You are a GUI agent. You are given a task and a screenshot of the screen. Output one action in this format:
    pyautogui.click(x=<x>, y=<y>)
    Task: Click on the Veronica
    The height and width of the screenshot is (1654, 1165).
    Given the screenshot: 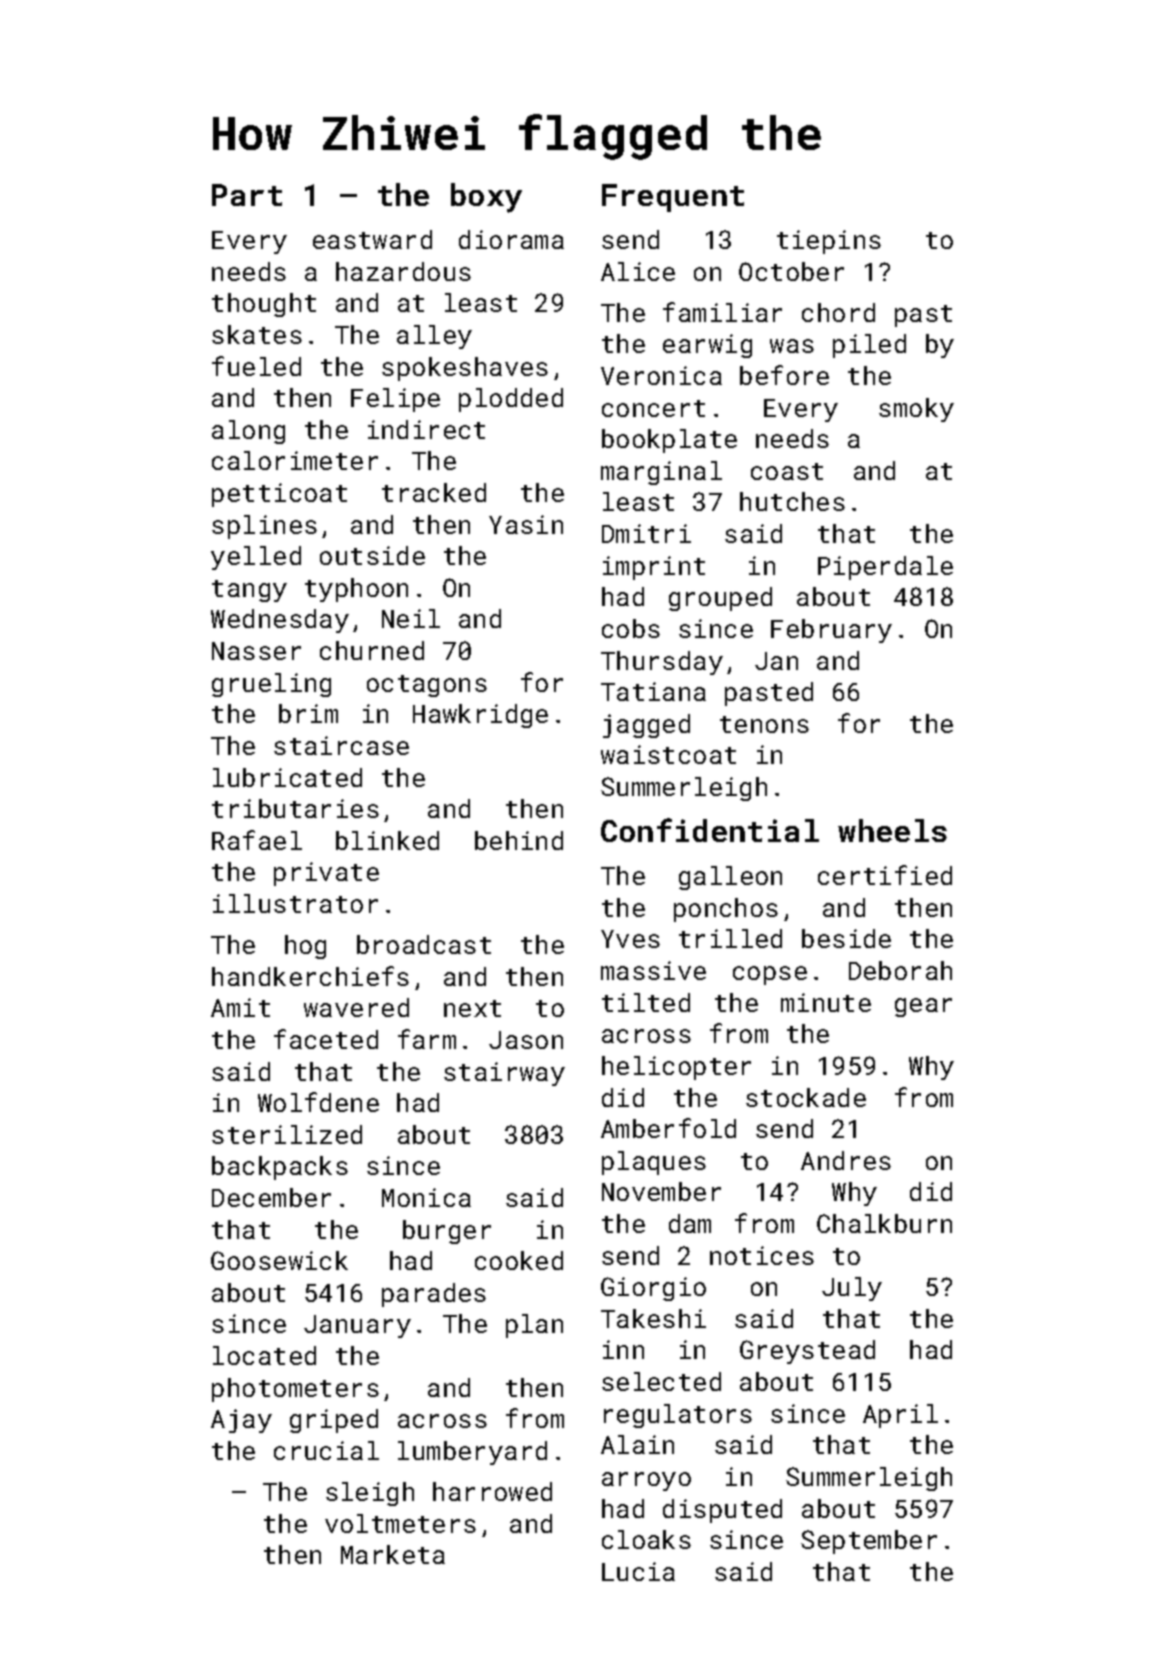 What is the action you would take?
    pyautogui.click(x=661, y=375)
